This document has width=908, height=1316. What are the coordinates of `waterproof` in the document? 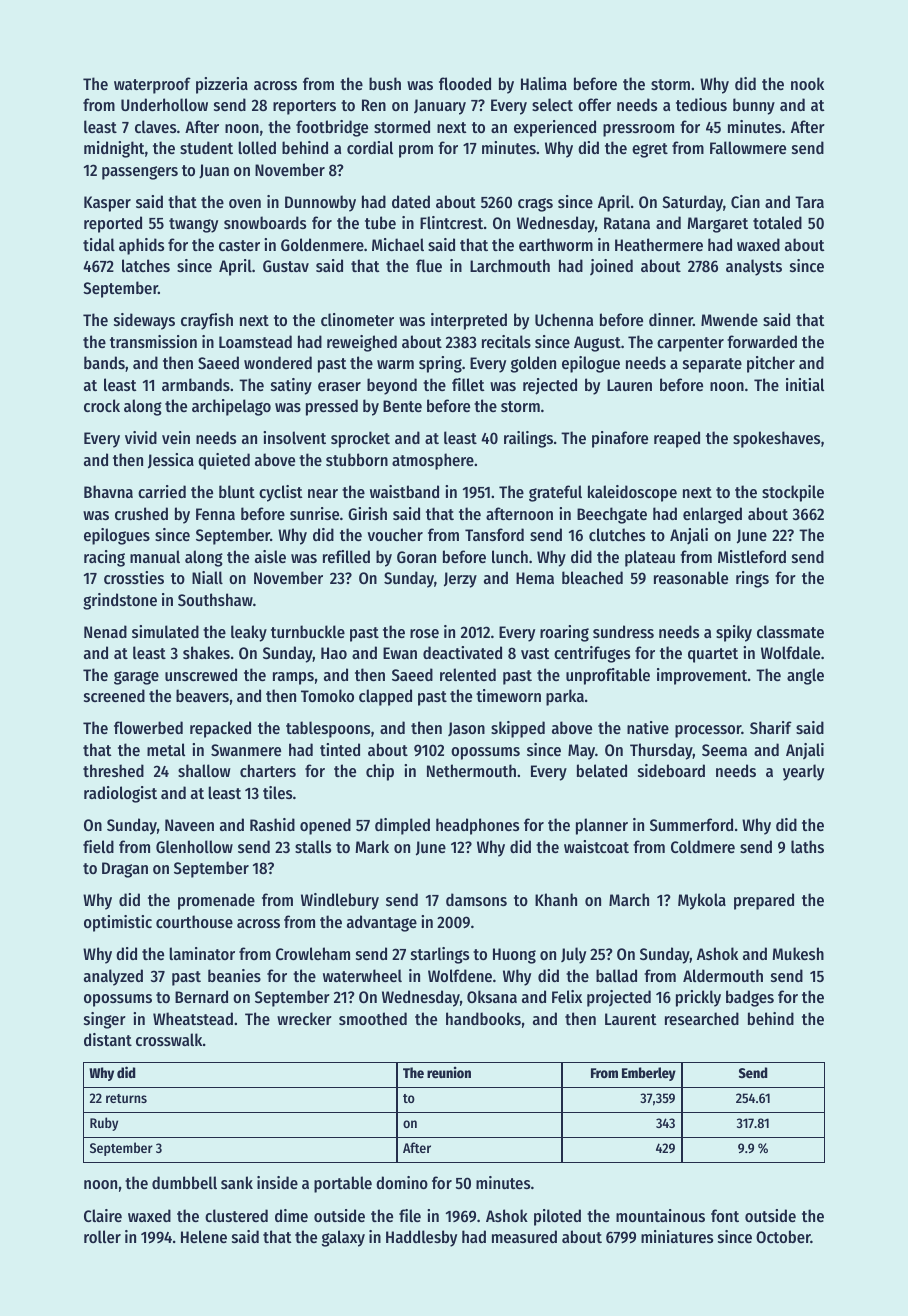 It's located at (152, 85).
